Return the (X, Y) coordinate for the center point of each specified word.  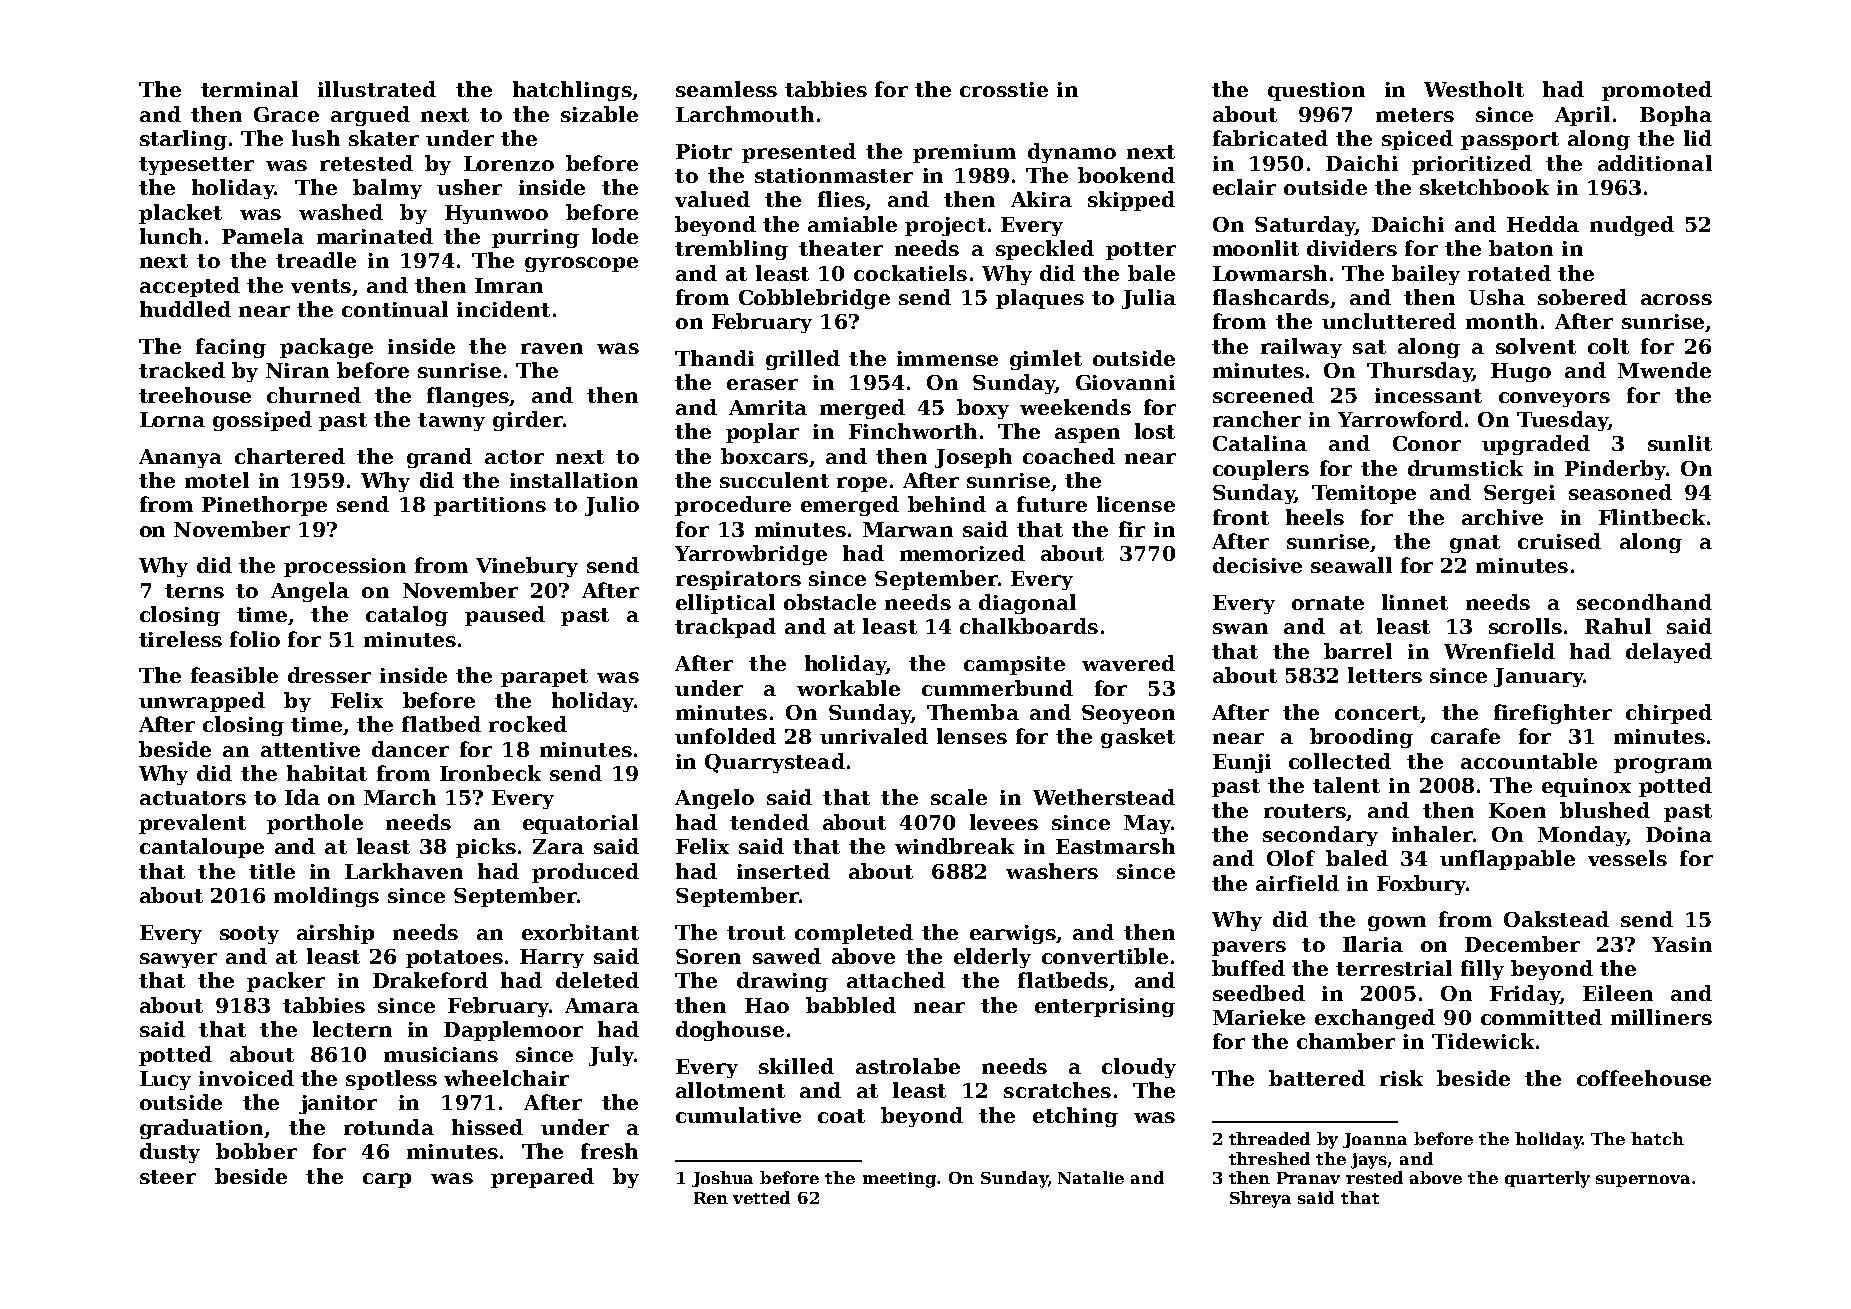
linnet (1415, 602)
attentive (310, 749)
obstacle (830, 602)
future (1052, 504)
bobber (256, 1151)
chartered (290, 456)
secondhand (1644, 602)
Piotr (704, 151)
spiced (1417, 140)
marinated (375, 236)
